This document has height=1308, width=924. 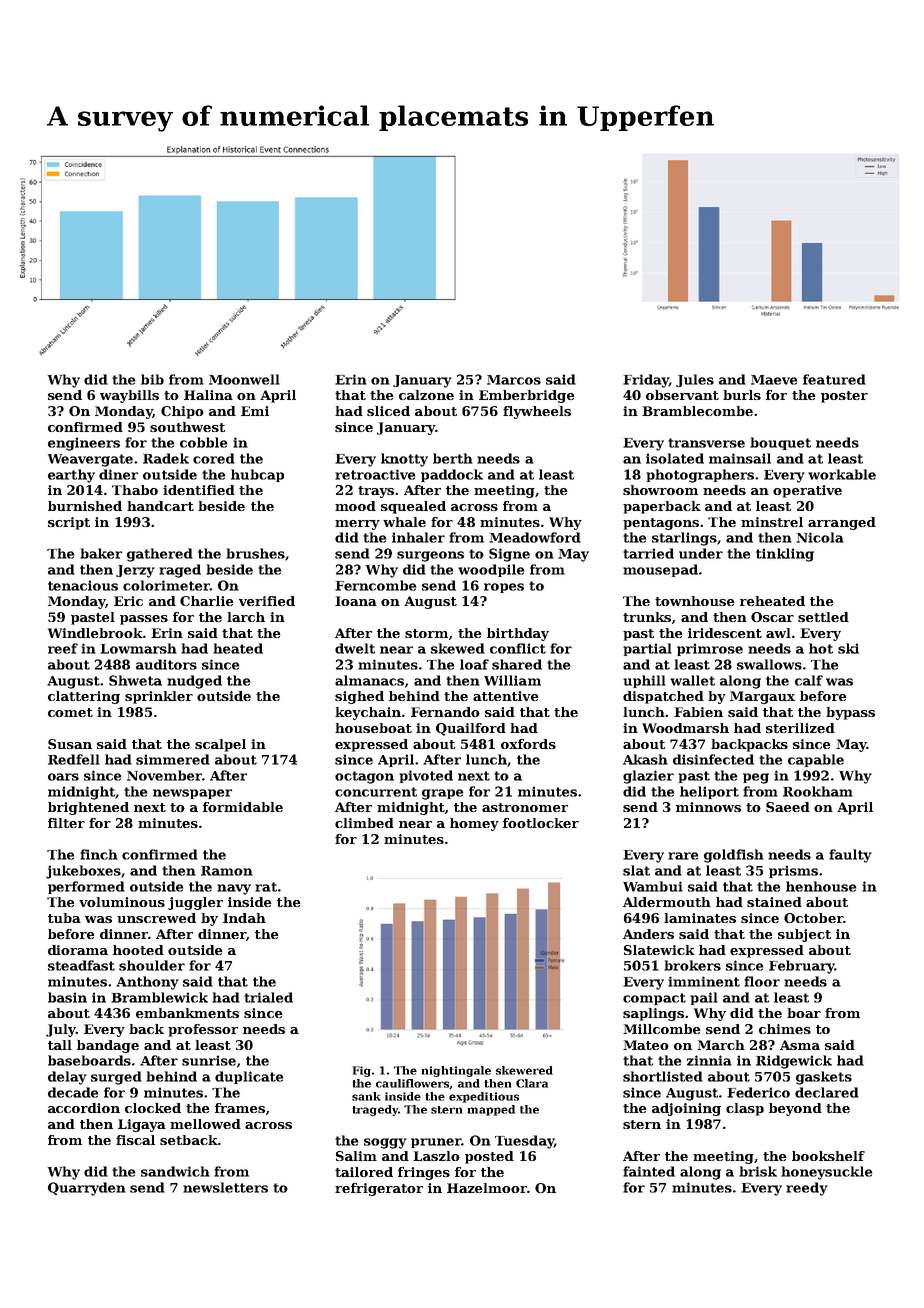 What do you see at coordinates (537, 412) in the document?
I see `flywheels` at bounding box center [537, 412].
